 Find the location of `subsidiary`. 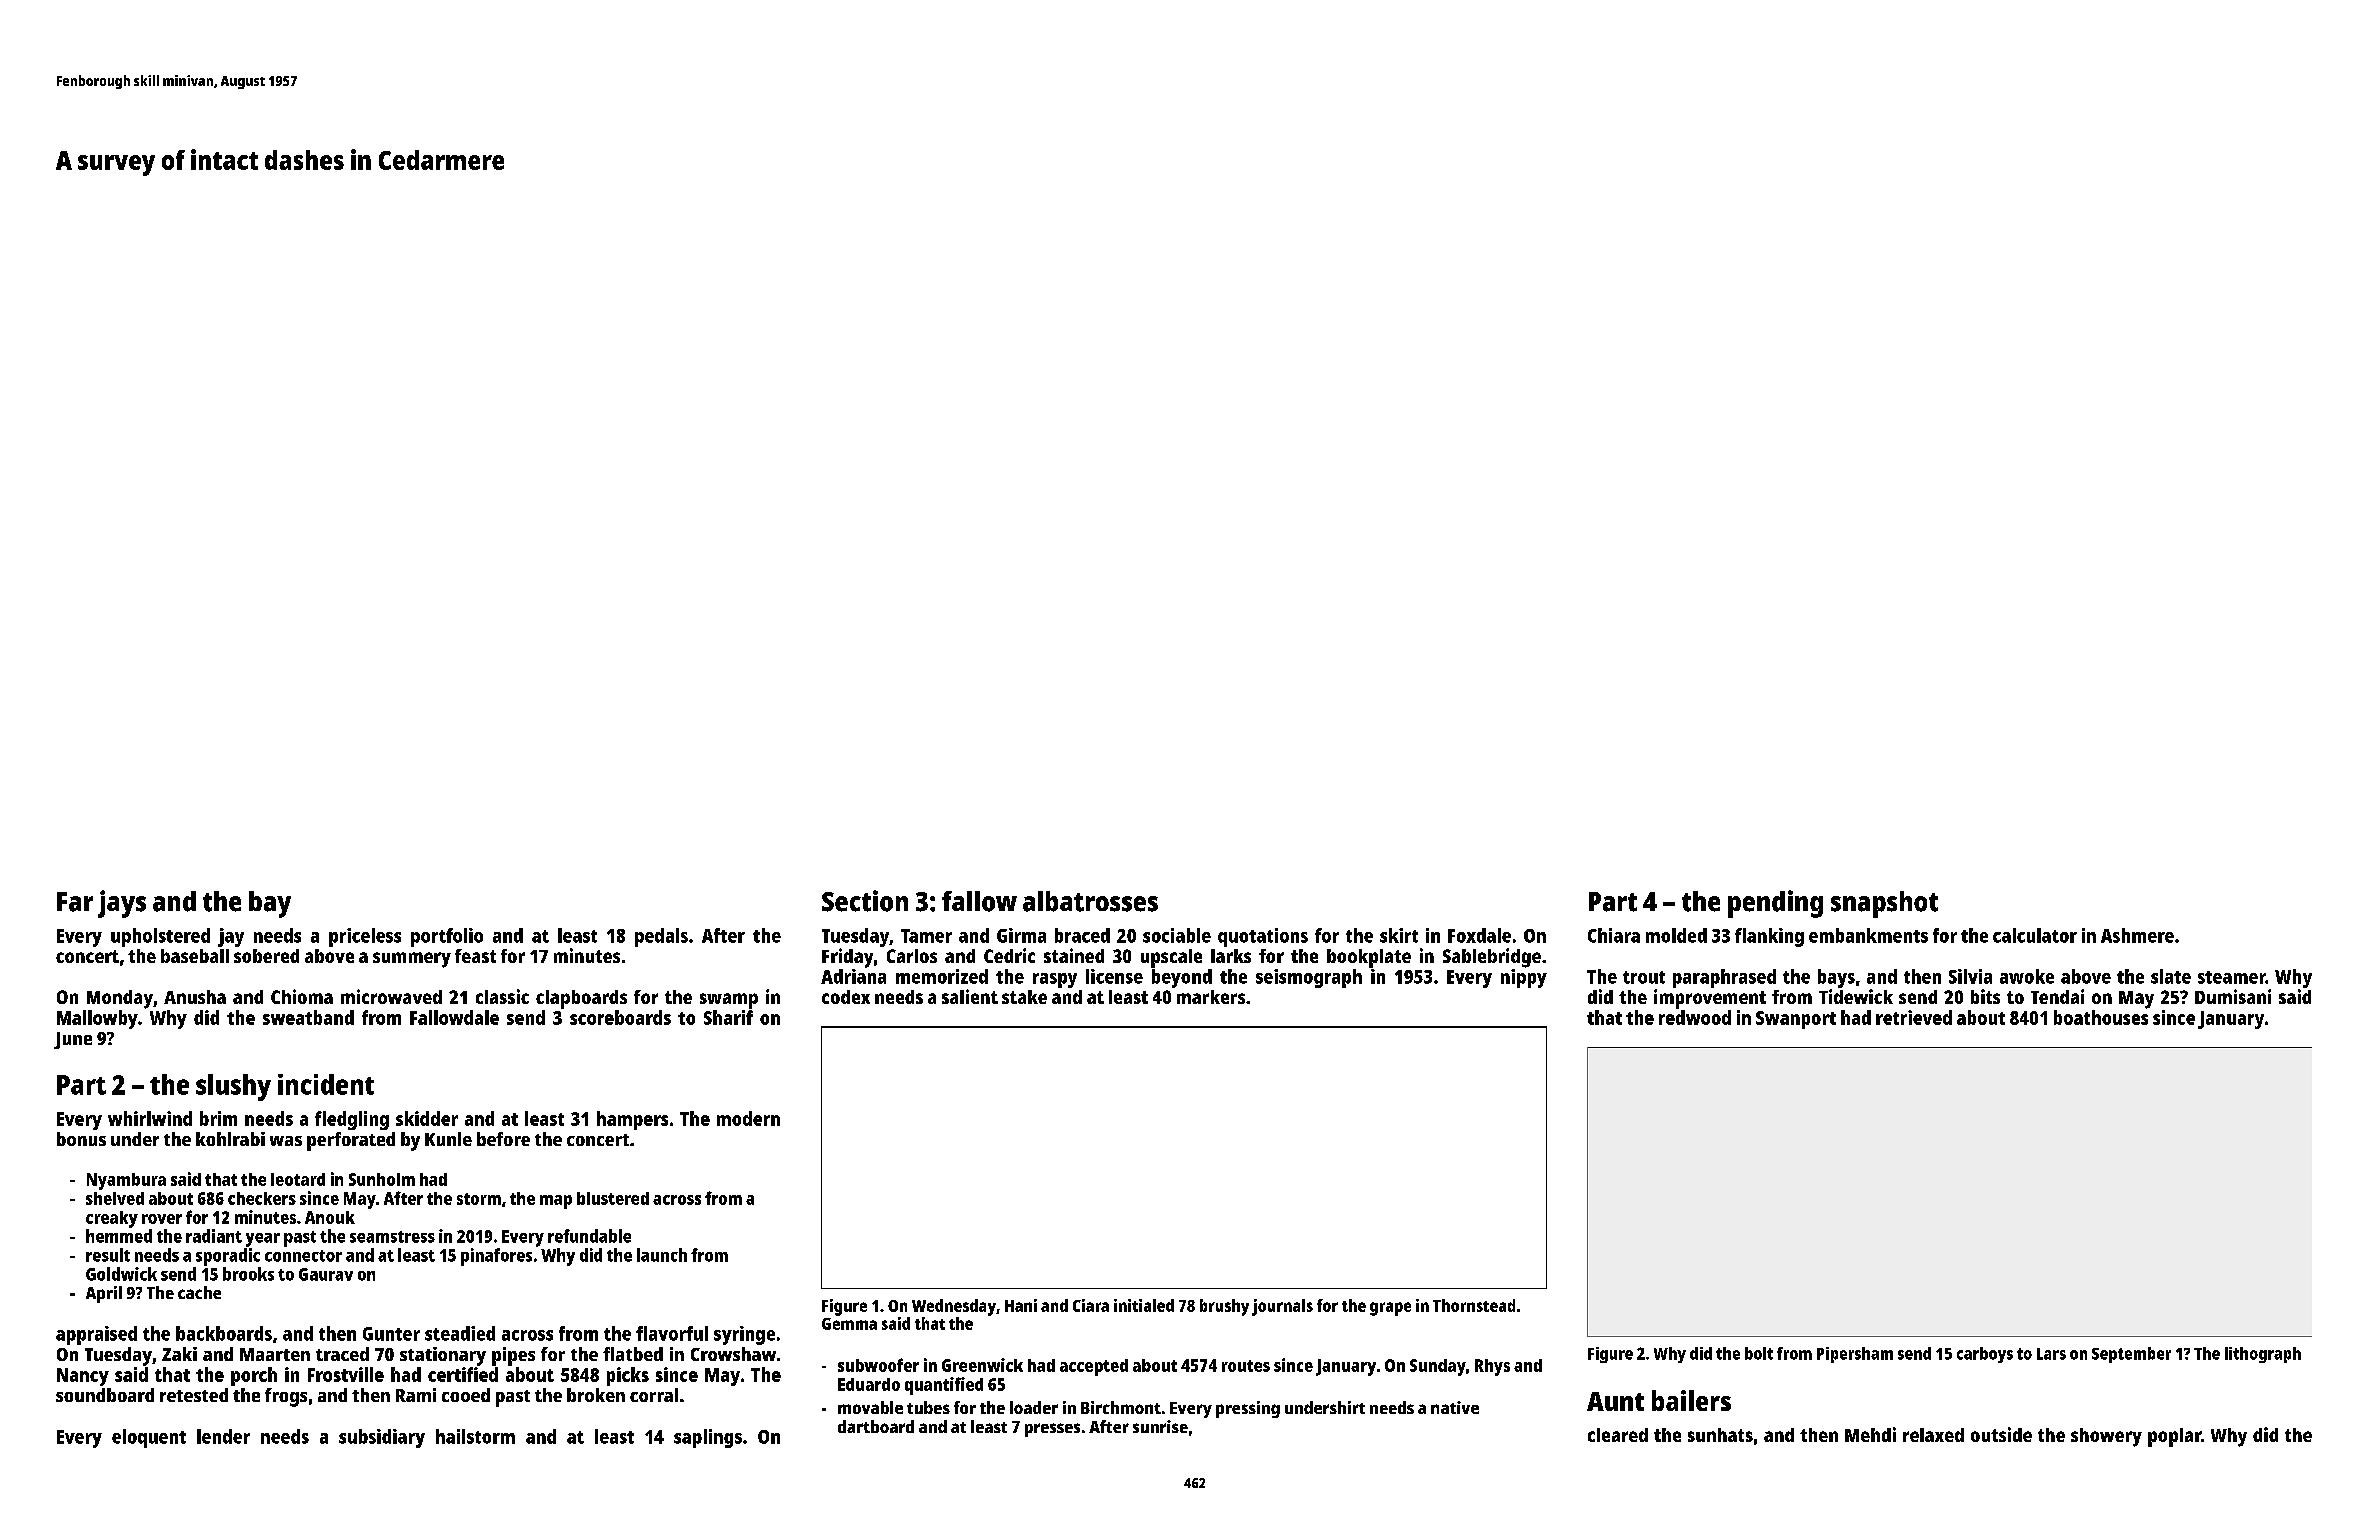

subsidiary is located at coordinates (382, 1438).
